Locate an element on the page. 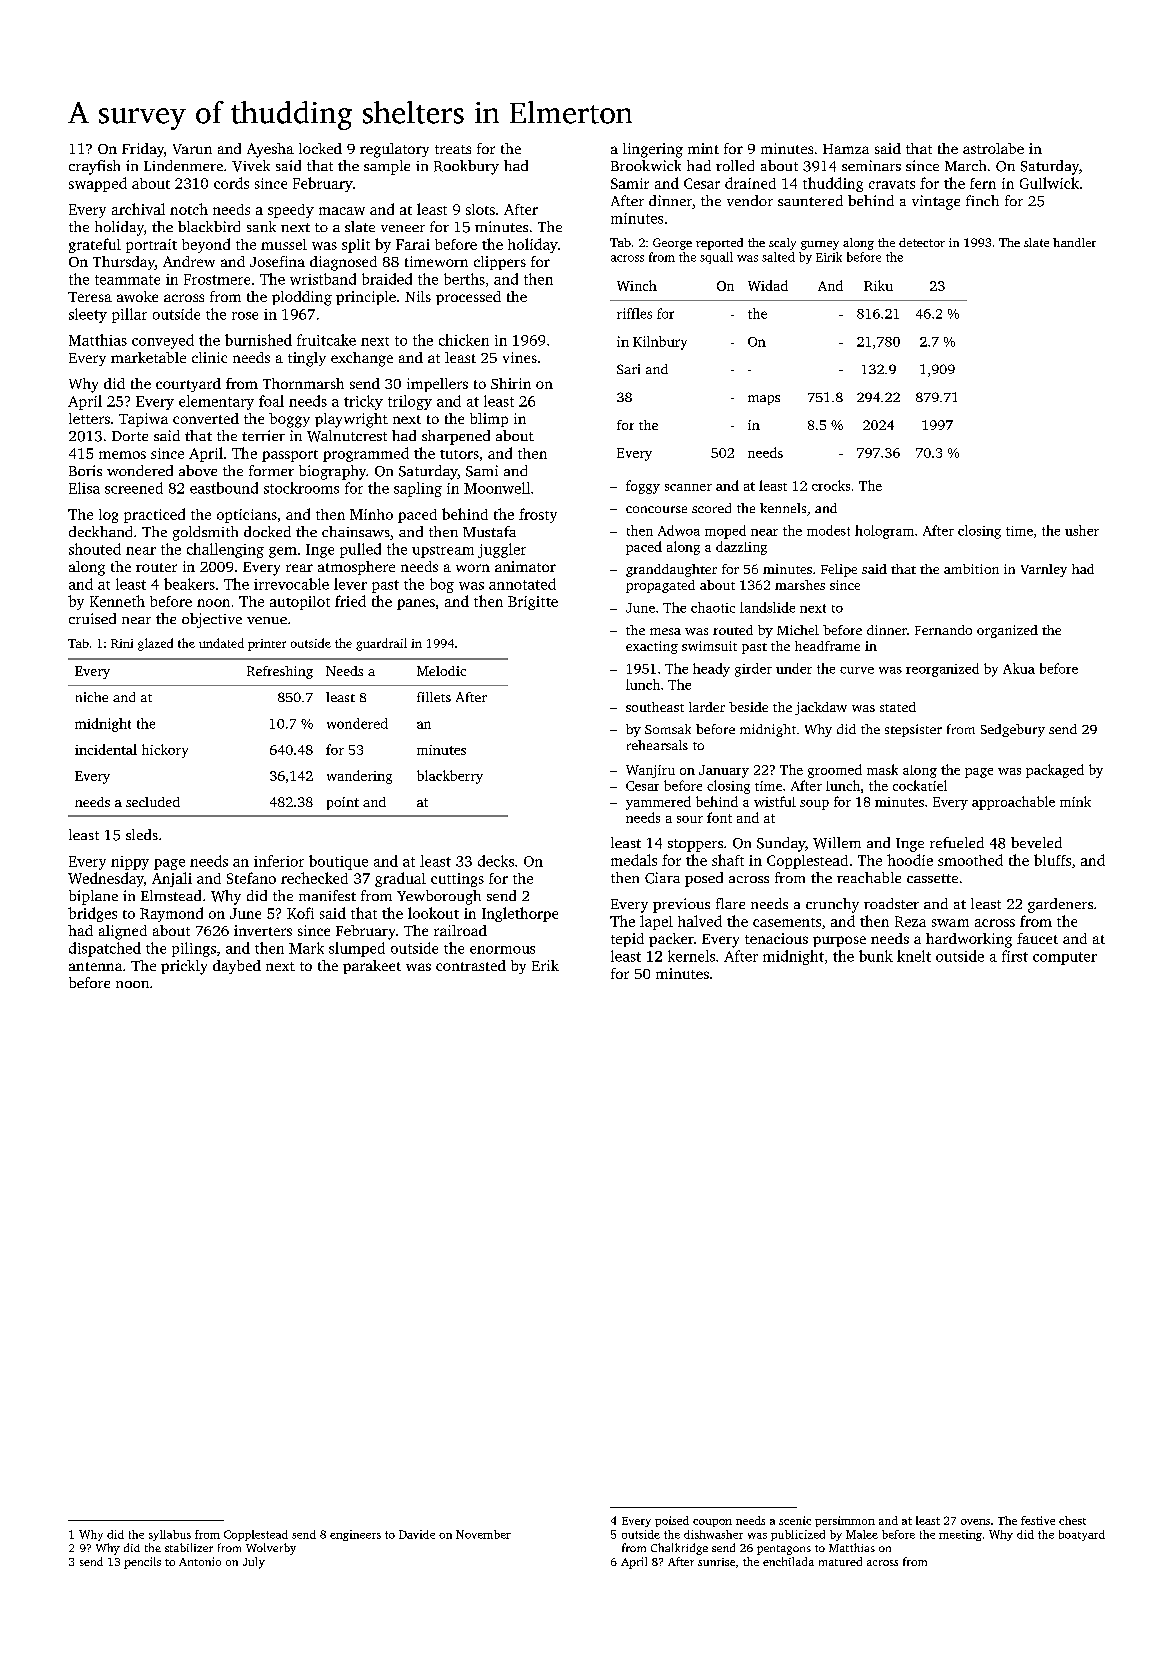 The height and width of the image is (1660, 1174). Friday is located at coordinates (143, 150).
